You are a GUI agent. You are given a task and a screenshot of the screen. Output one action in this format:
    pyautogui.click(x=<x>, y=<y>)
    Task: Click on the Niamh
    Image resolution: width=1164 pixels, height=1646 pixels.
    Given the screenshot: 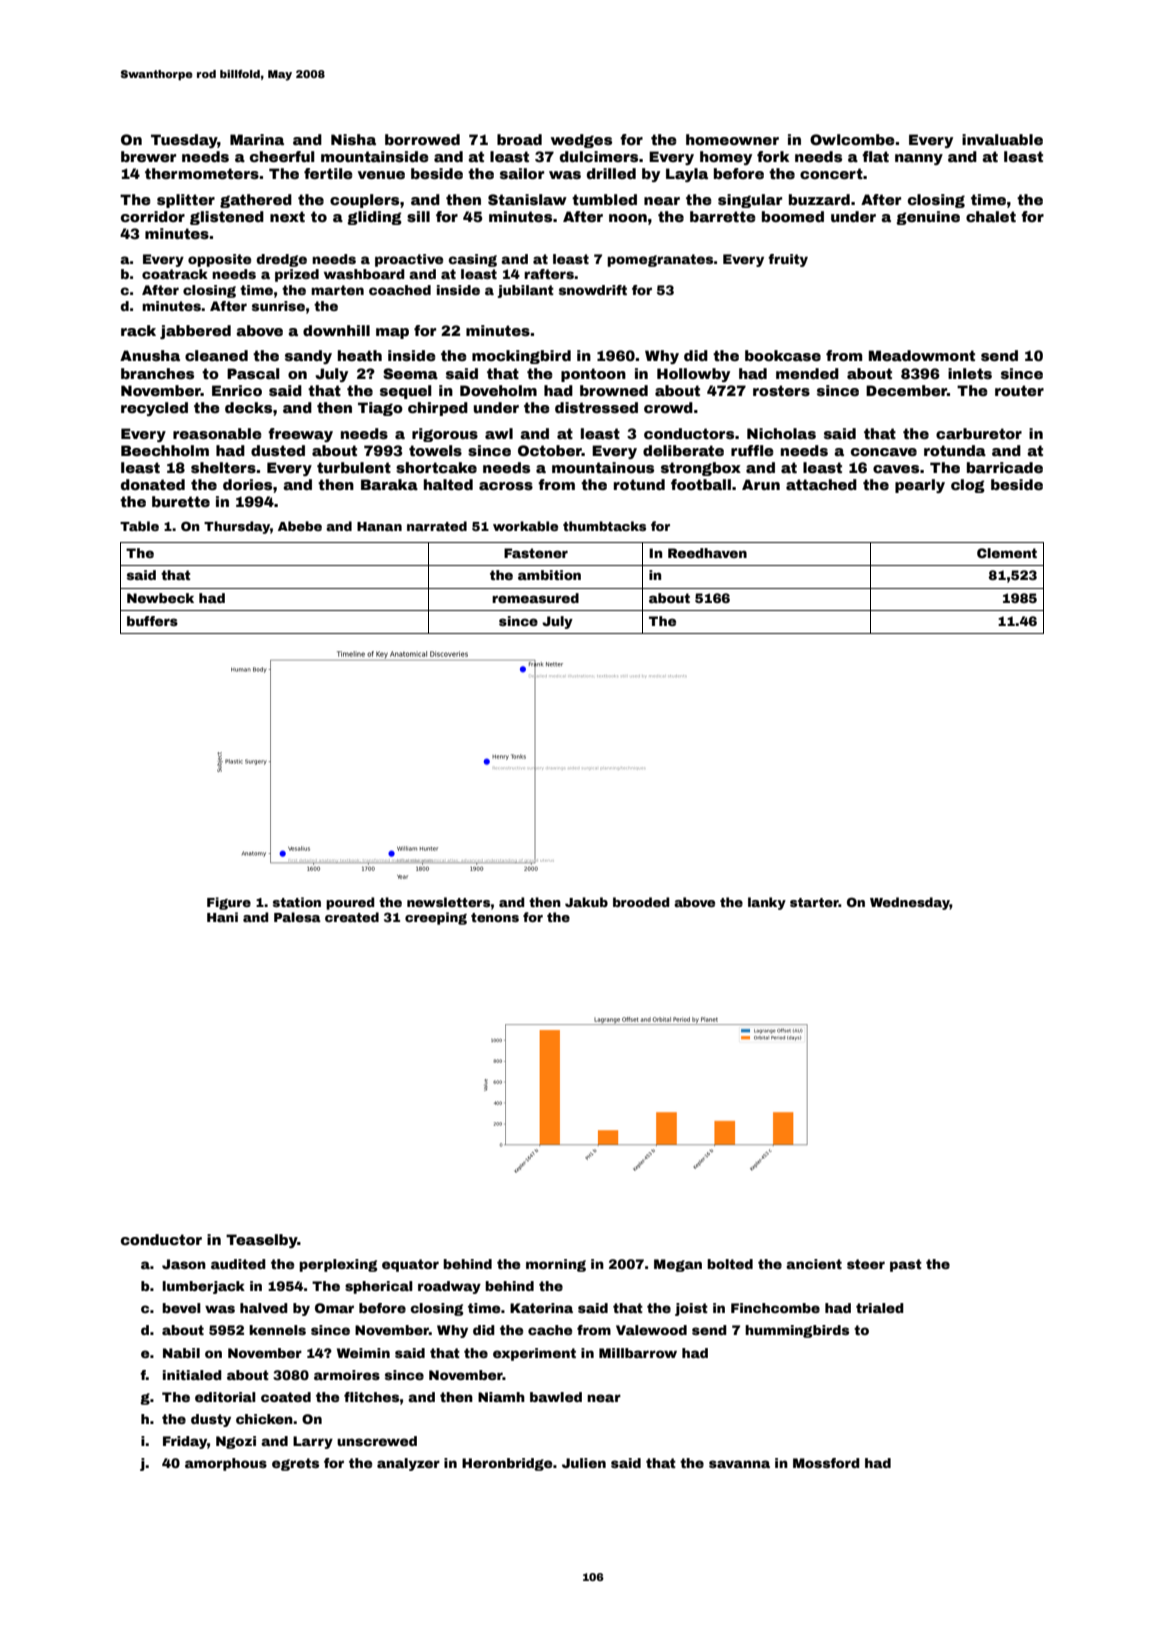 What is the action you would take?
    pyautogui.click(x=501, y=1397)
